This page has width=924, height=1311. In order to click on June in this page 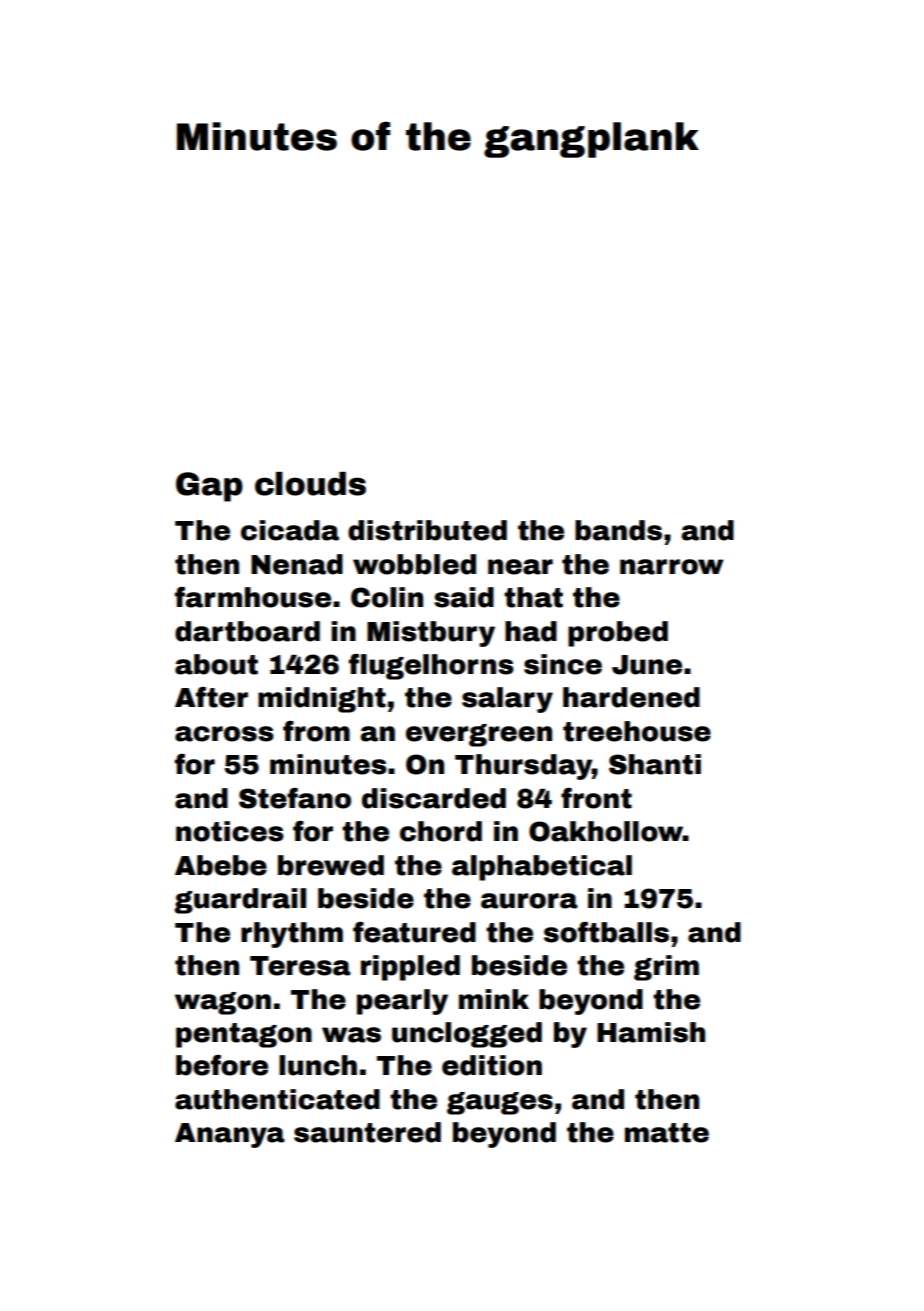, I will do `click(647, 665)`.
